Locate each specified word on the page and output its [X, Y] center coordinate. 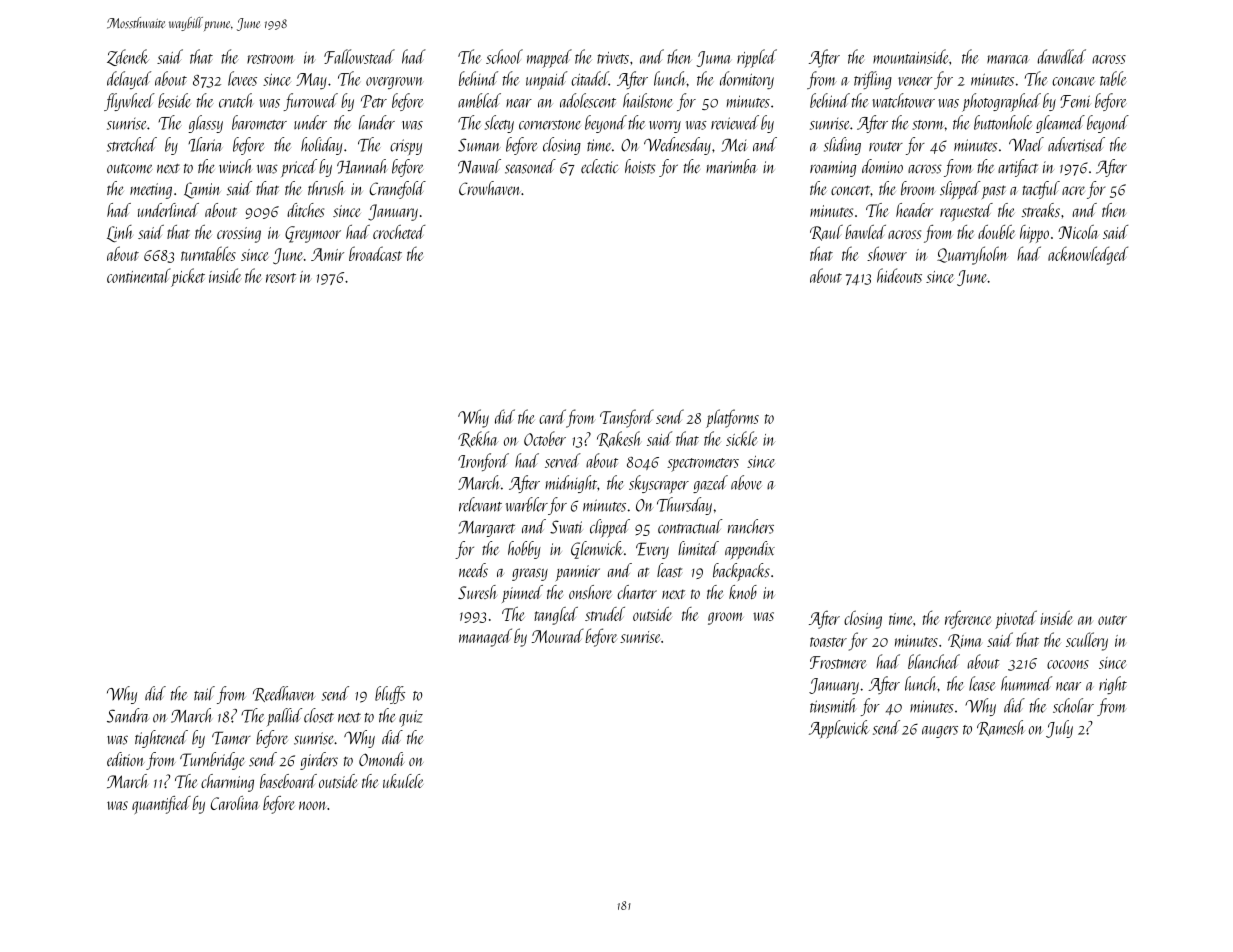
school [504, 56]
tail [204, 693]
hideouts [899, 275]
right [1113, 685]
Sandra [128, 715]
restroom [270, 59]
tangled [556, 616]
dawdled [1062, 56]
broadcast [375, 253]
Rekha [478, 439]
